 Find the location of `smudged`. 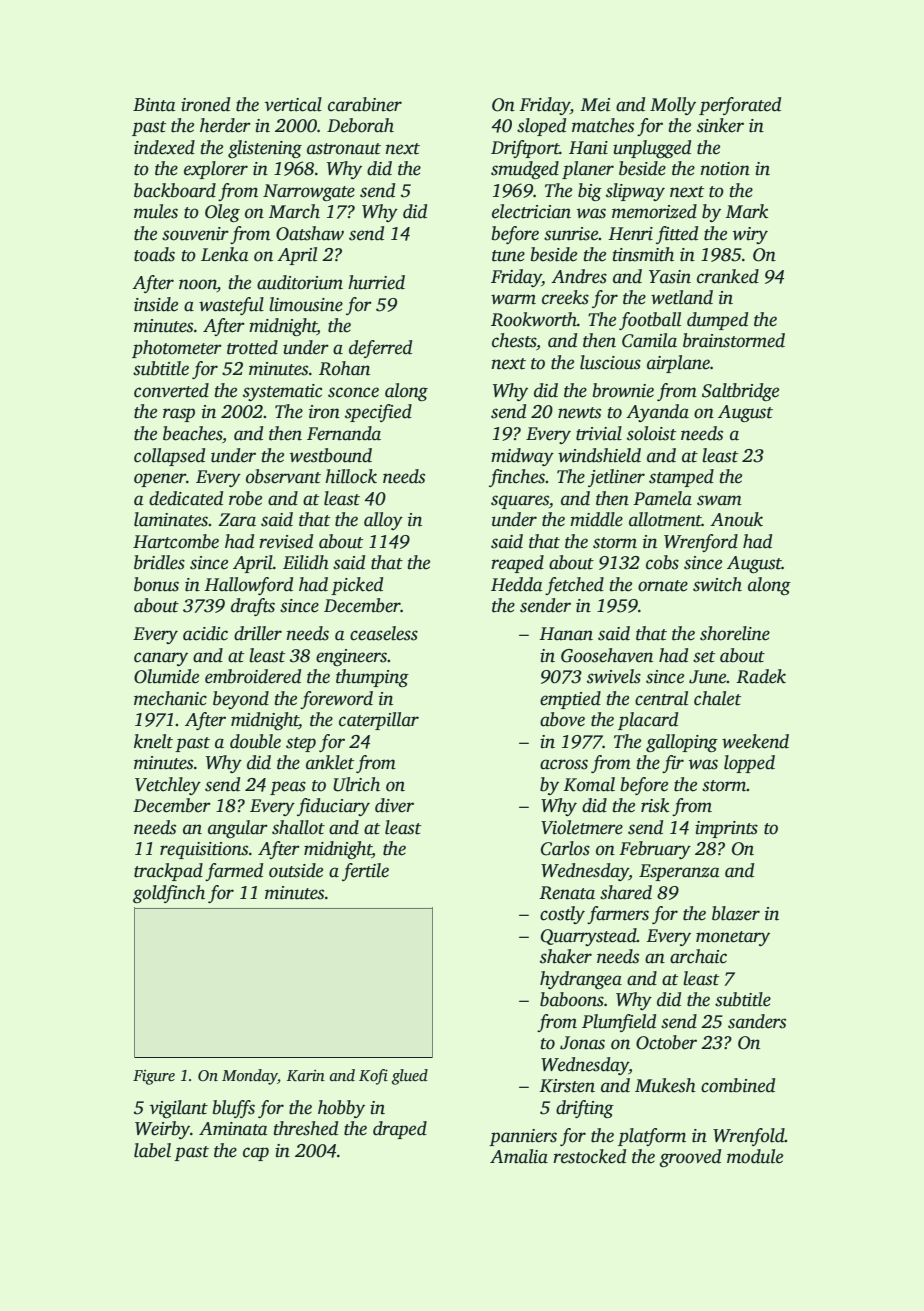

smudged is located at coordinates (525, 170).
